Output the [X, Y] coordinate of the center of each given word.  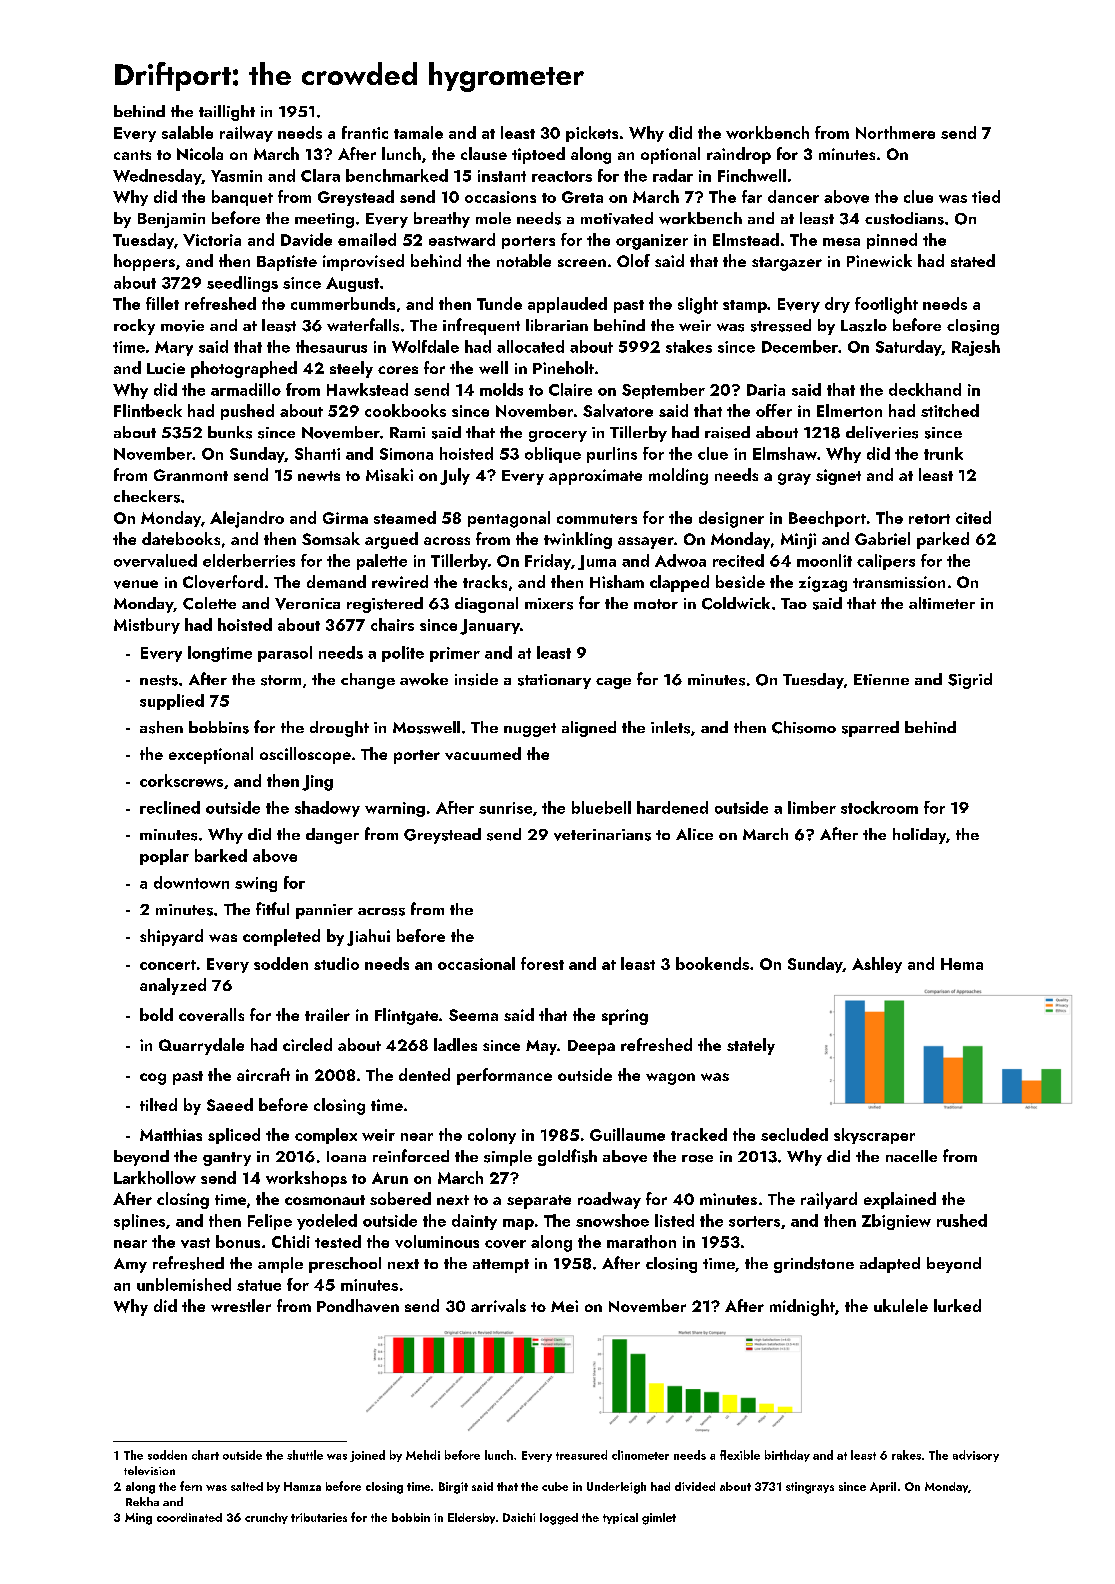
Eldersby [471, 1518]
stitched [950, 410]
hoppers [144, 262]
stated [973, 260]
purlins [612, 455]
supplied [172, 702]
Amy [130, 1265]
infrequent [481, 326]
